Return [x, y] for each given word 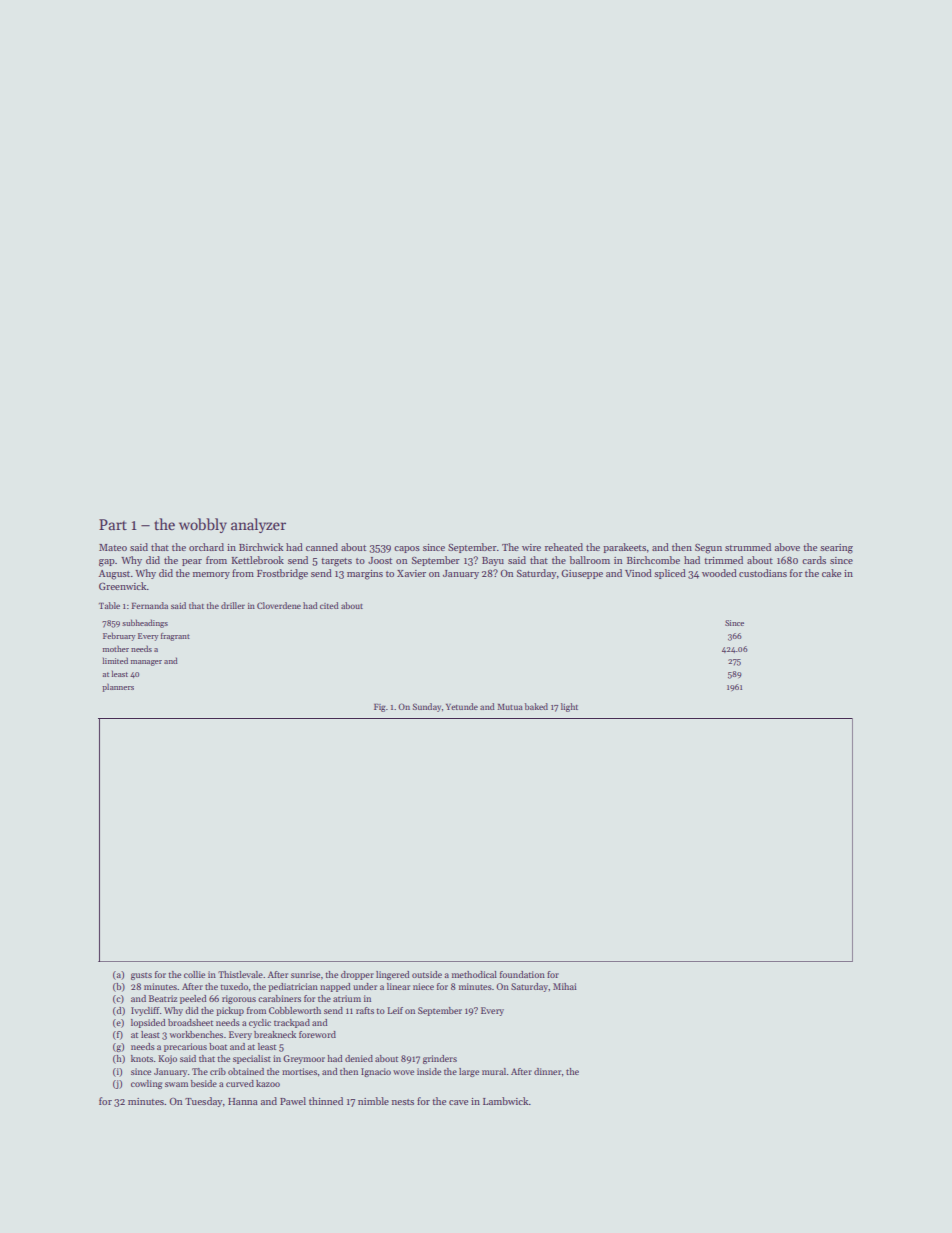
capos [407, 549]
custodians [763, 573]
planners [118, 687]
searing [836, 549]
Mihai [565, 986]
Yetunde [462, 706]
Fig [380, 708]
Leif [395, 1010]
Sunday [427, 707]
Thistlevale [240, 974]
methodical [474, 974]
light [569, 707]
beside [204, 1083]
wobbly [203, 525]
